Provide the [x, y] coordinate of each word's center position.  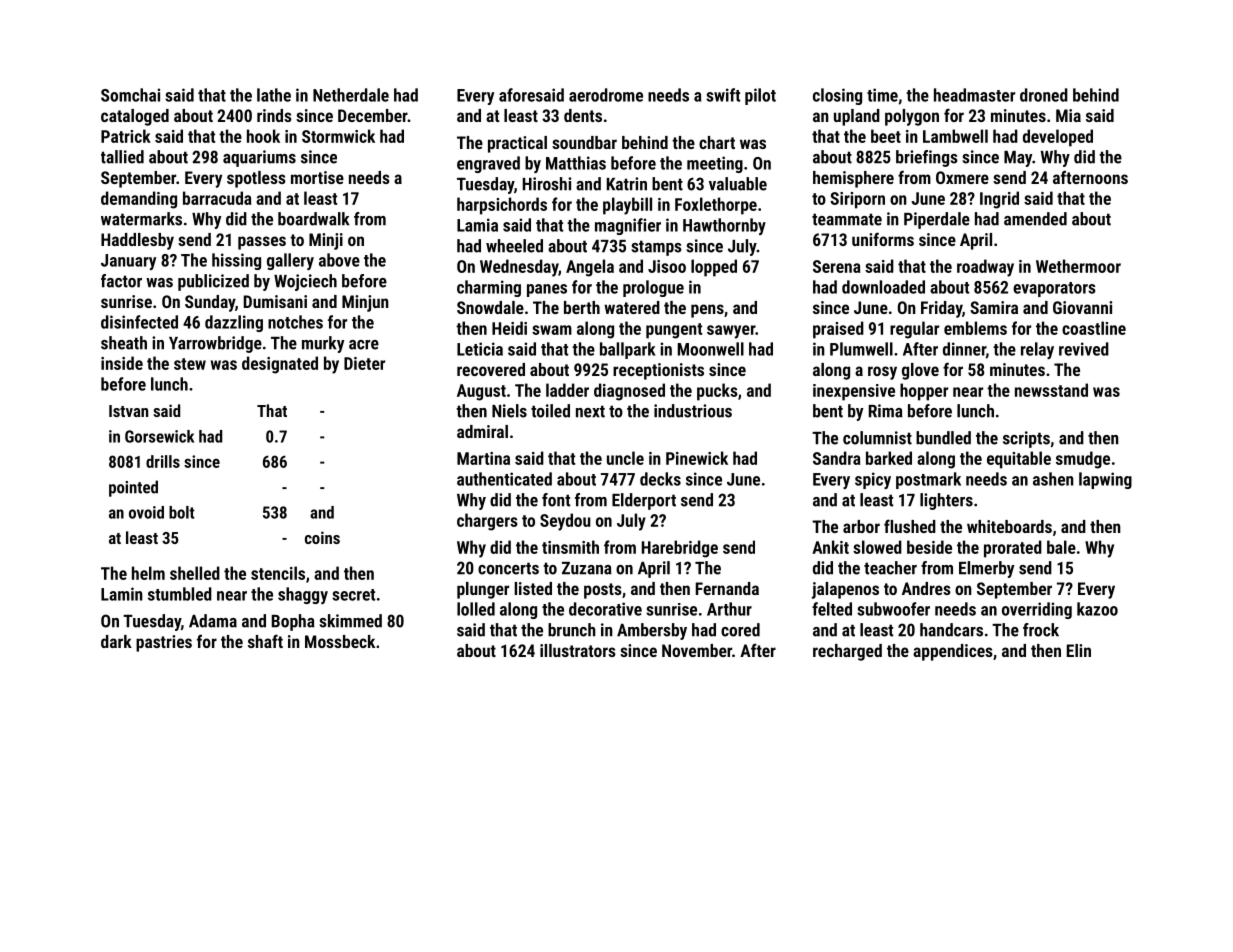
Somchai [130, 95]
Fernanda [727, 588]
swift [723, 95]
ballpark [628, 350]
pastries [164, 643]
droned [1044, 95]
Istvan [128, 411]
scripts [1026, 439]
